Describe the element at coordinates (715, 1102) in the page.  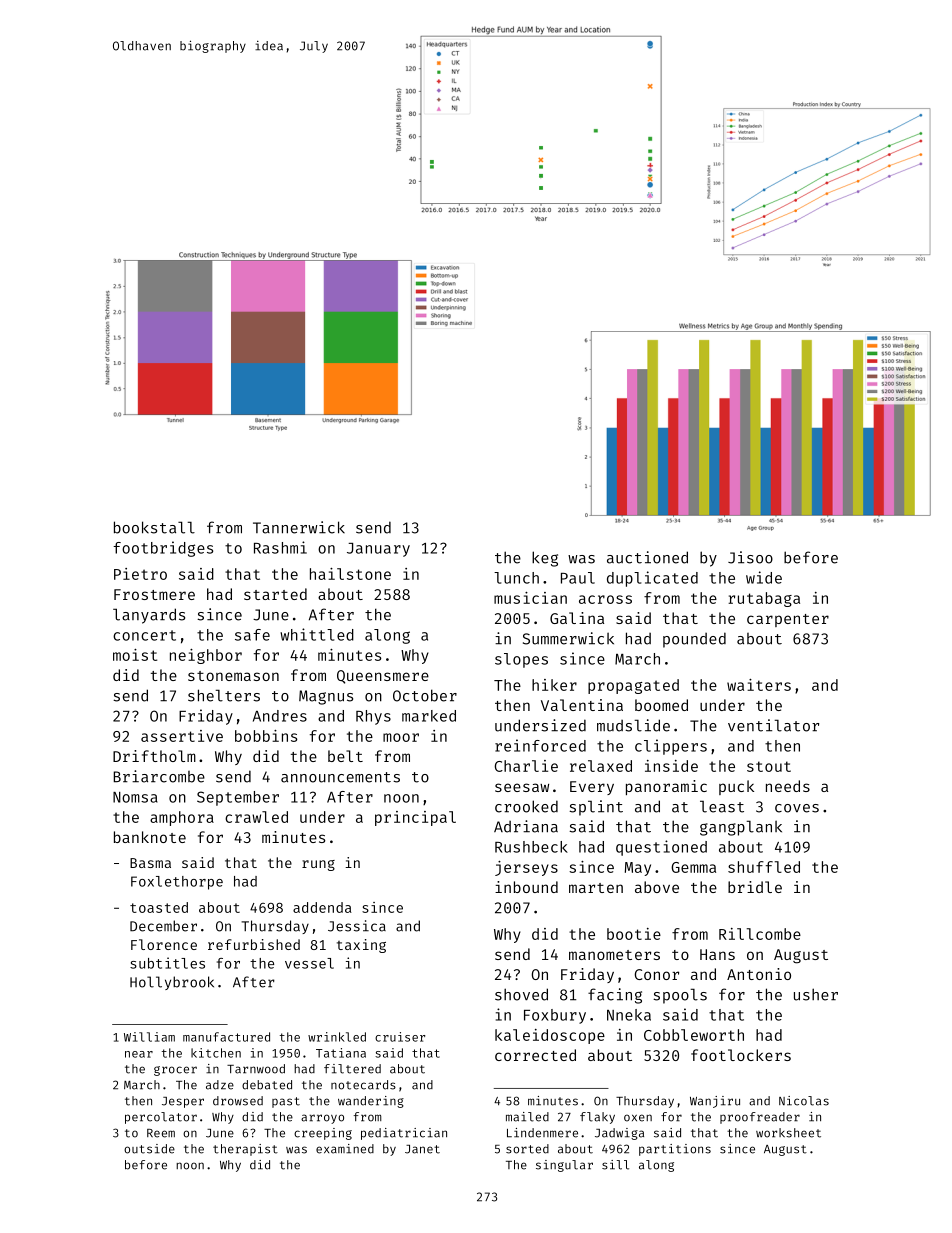
I see `Wanjiru` at that location.
